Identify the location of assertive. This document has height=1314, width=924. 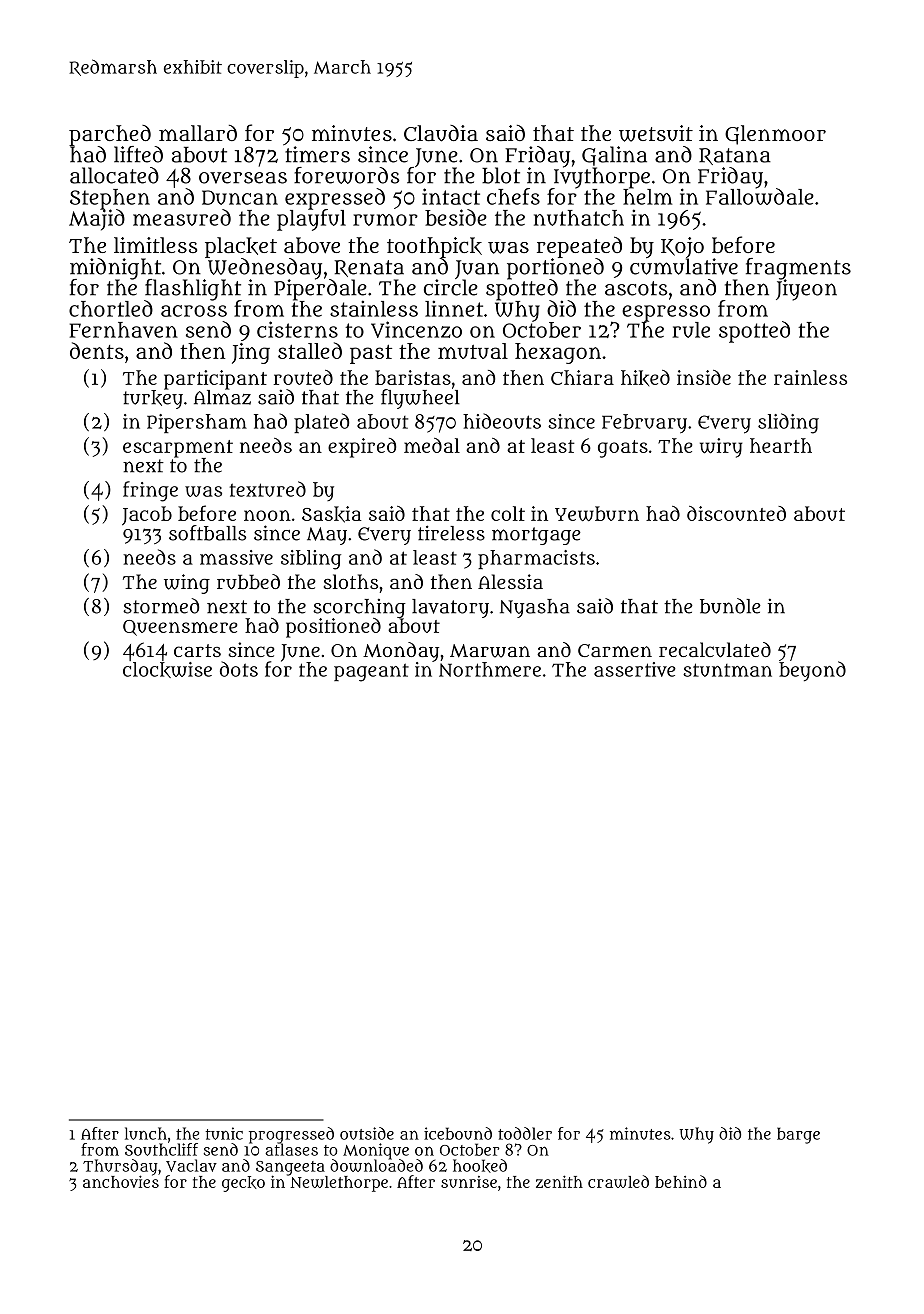
(635, 669).
